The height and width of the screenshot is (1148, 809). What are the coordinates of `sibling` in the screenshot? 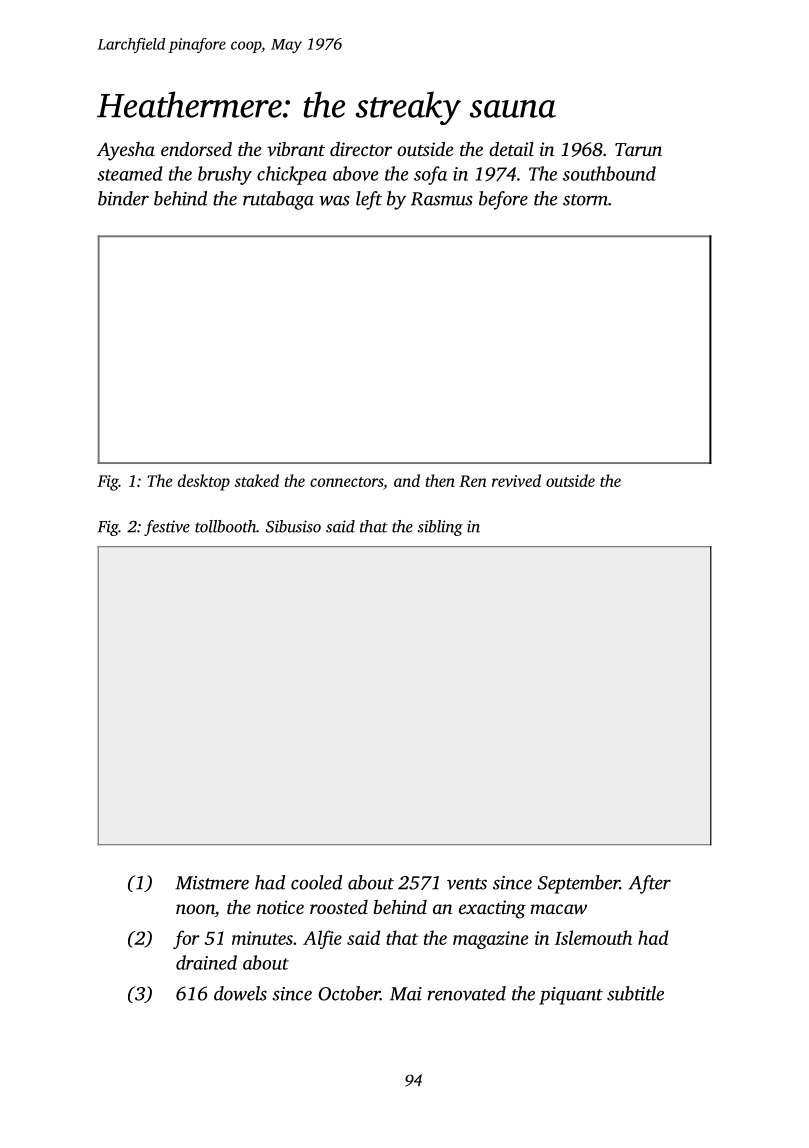 It's located at (440, 528).
